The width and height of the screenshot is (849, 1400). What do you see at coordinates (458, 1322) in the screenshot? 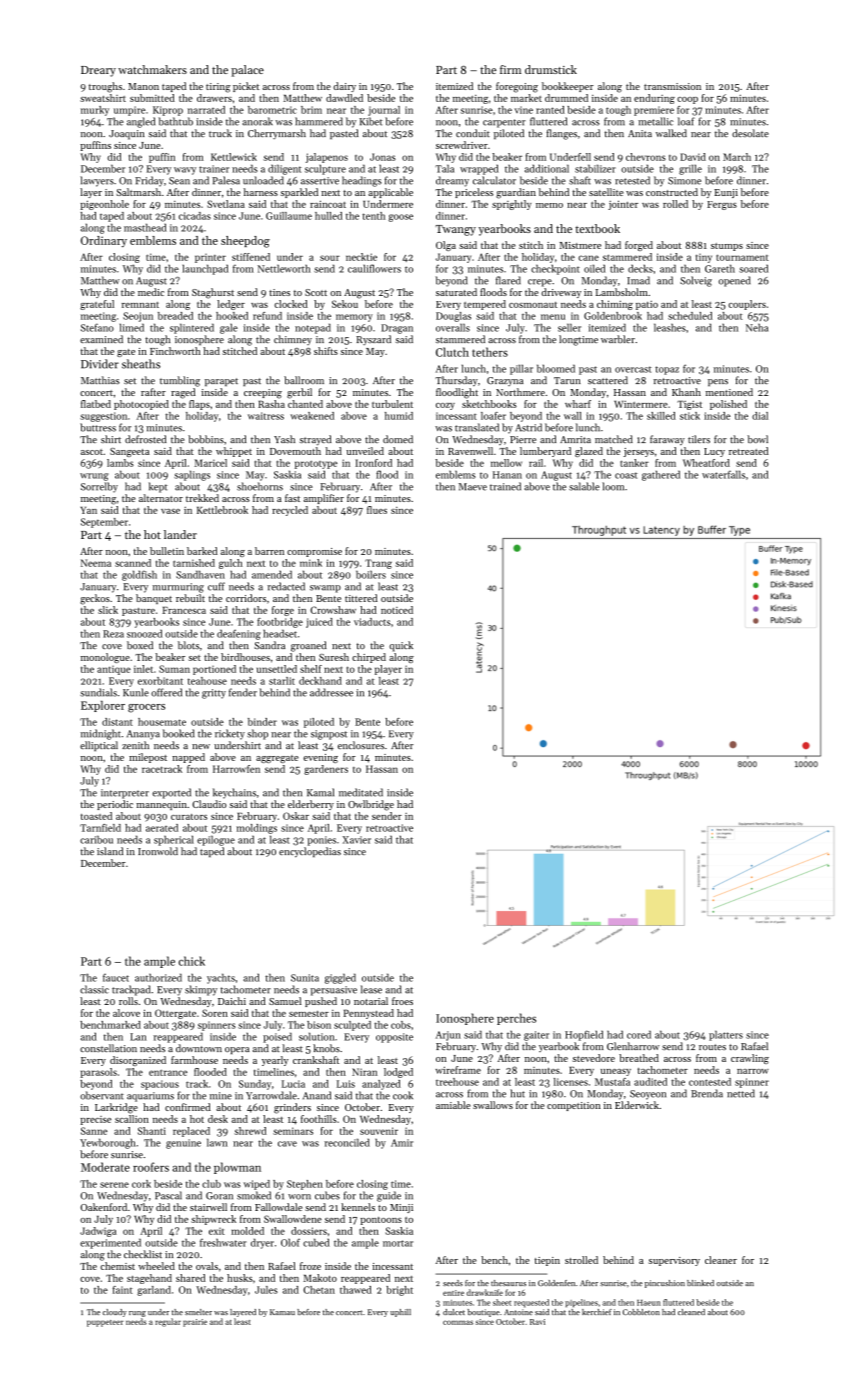
I see `commas` at bounding box center [458, 1322].
